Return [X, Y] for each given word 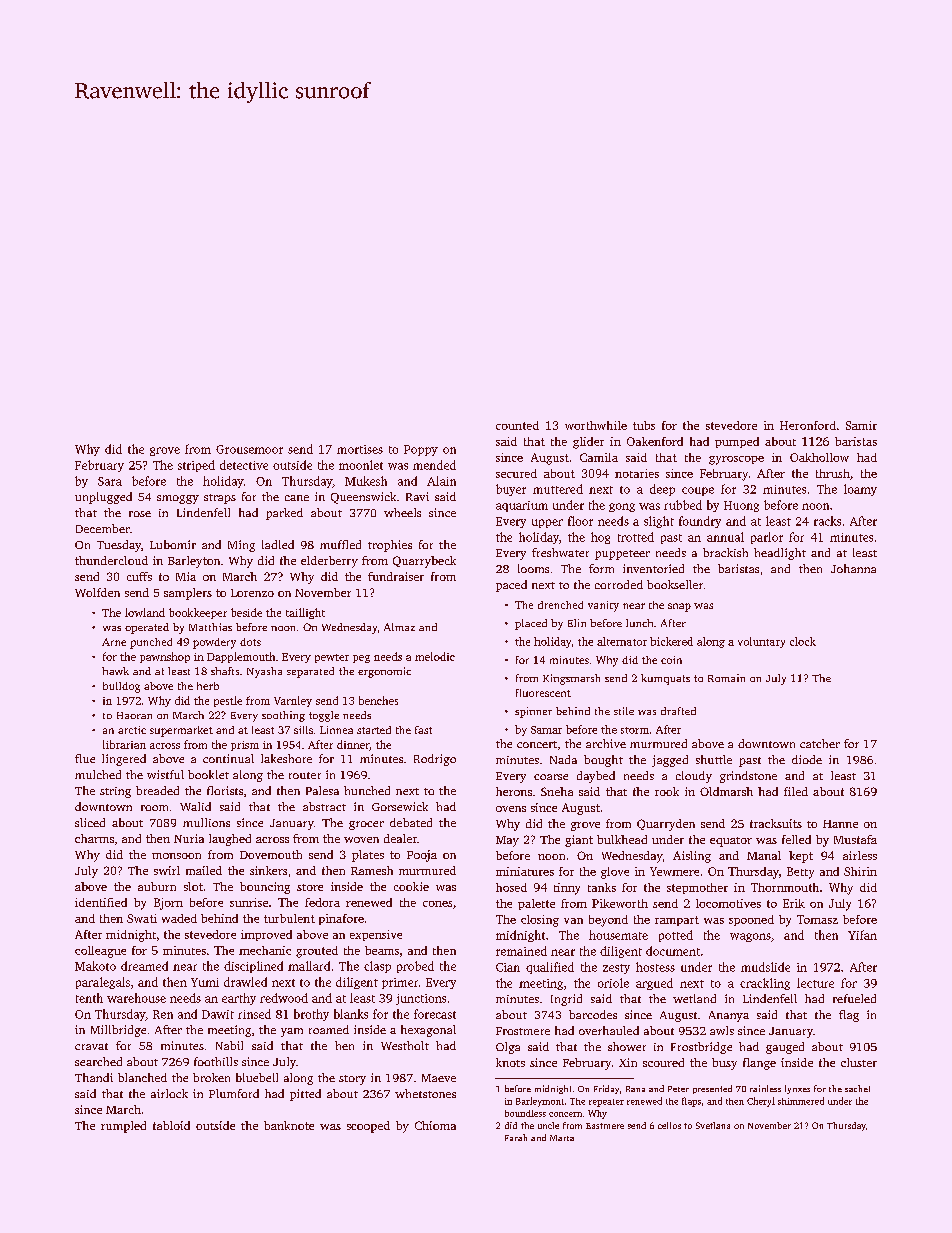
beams [382, 950]
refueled [854, 998]
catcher [820, 743]
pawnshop [165, 657]
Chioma [435, 1125]
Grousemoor [249, 449]
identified [101, 902]
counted [517, 425]
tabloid [171, 1125]
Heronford [808, 425]
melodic [435, 656]
